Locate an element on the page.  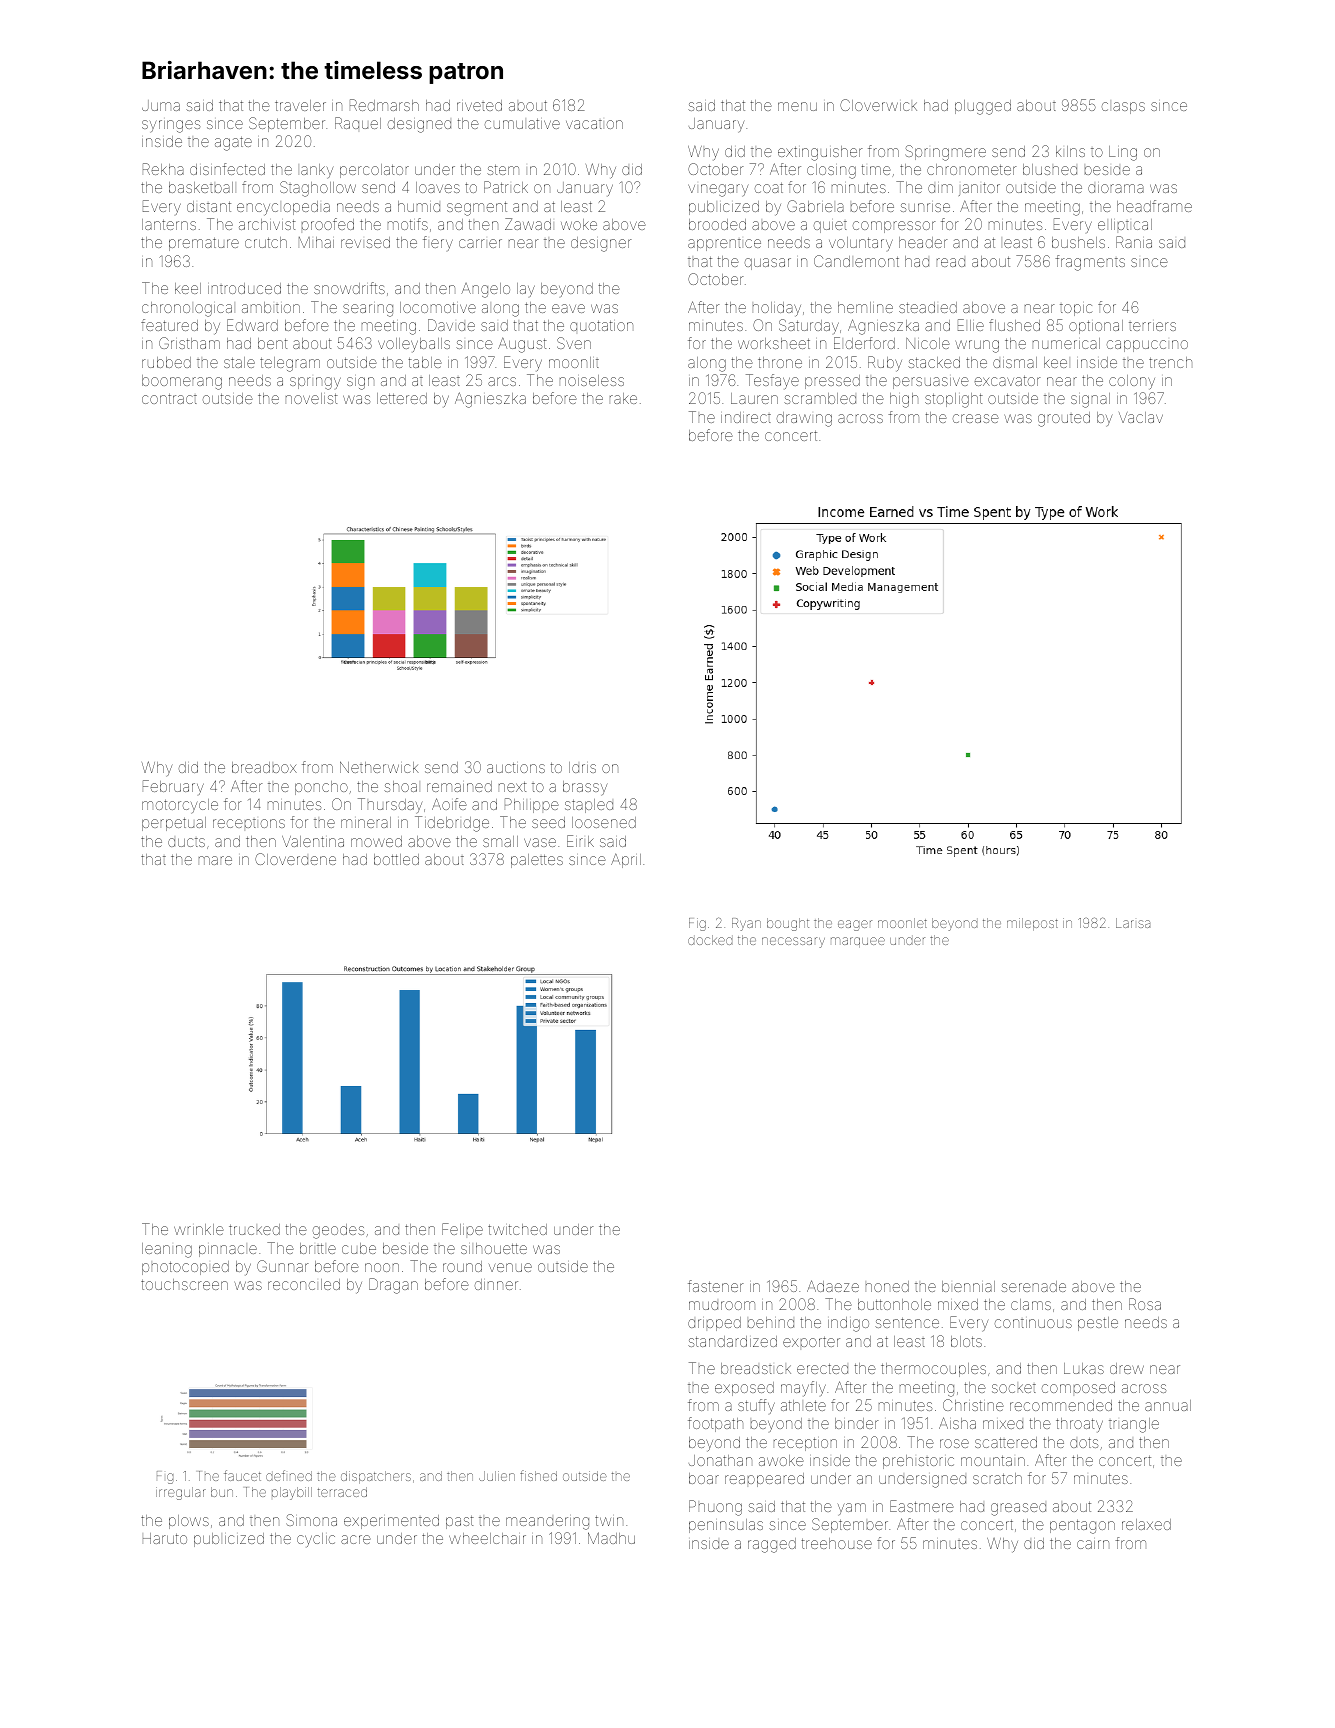
wheelchair is located at coordinates (487, 1538).
